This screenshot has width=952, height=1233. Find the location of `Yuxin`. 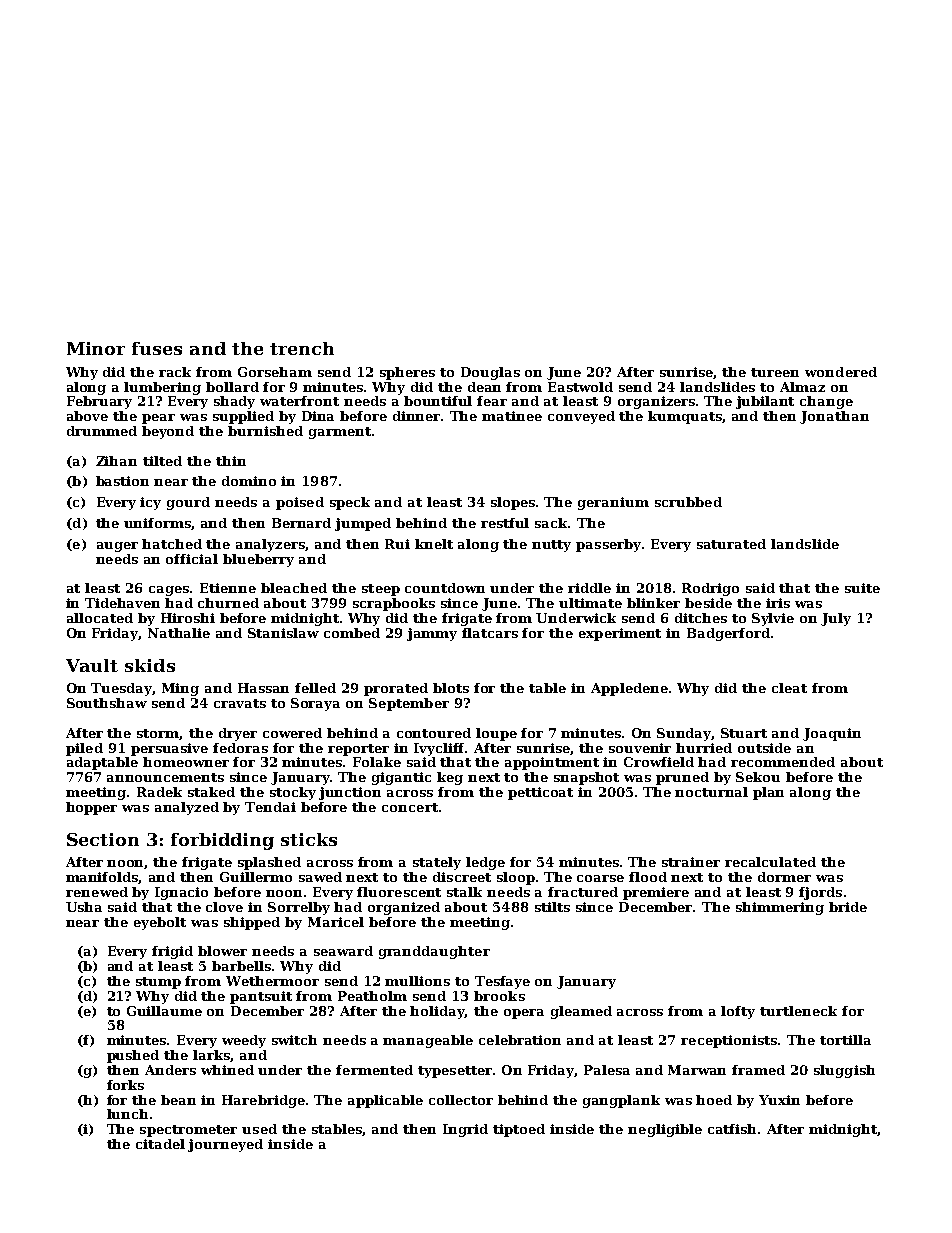

Yuxin is located at coordinates (779, 1100).
